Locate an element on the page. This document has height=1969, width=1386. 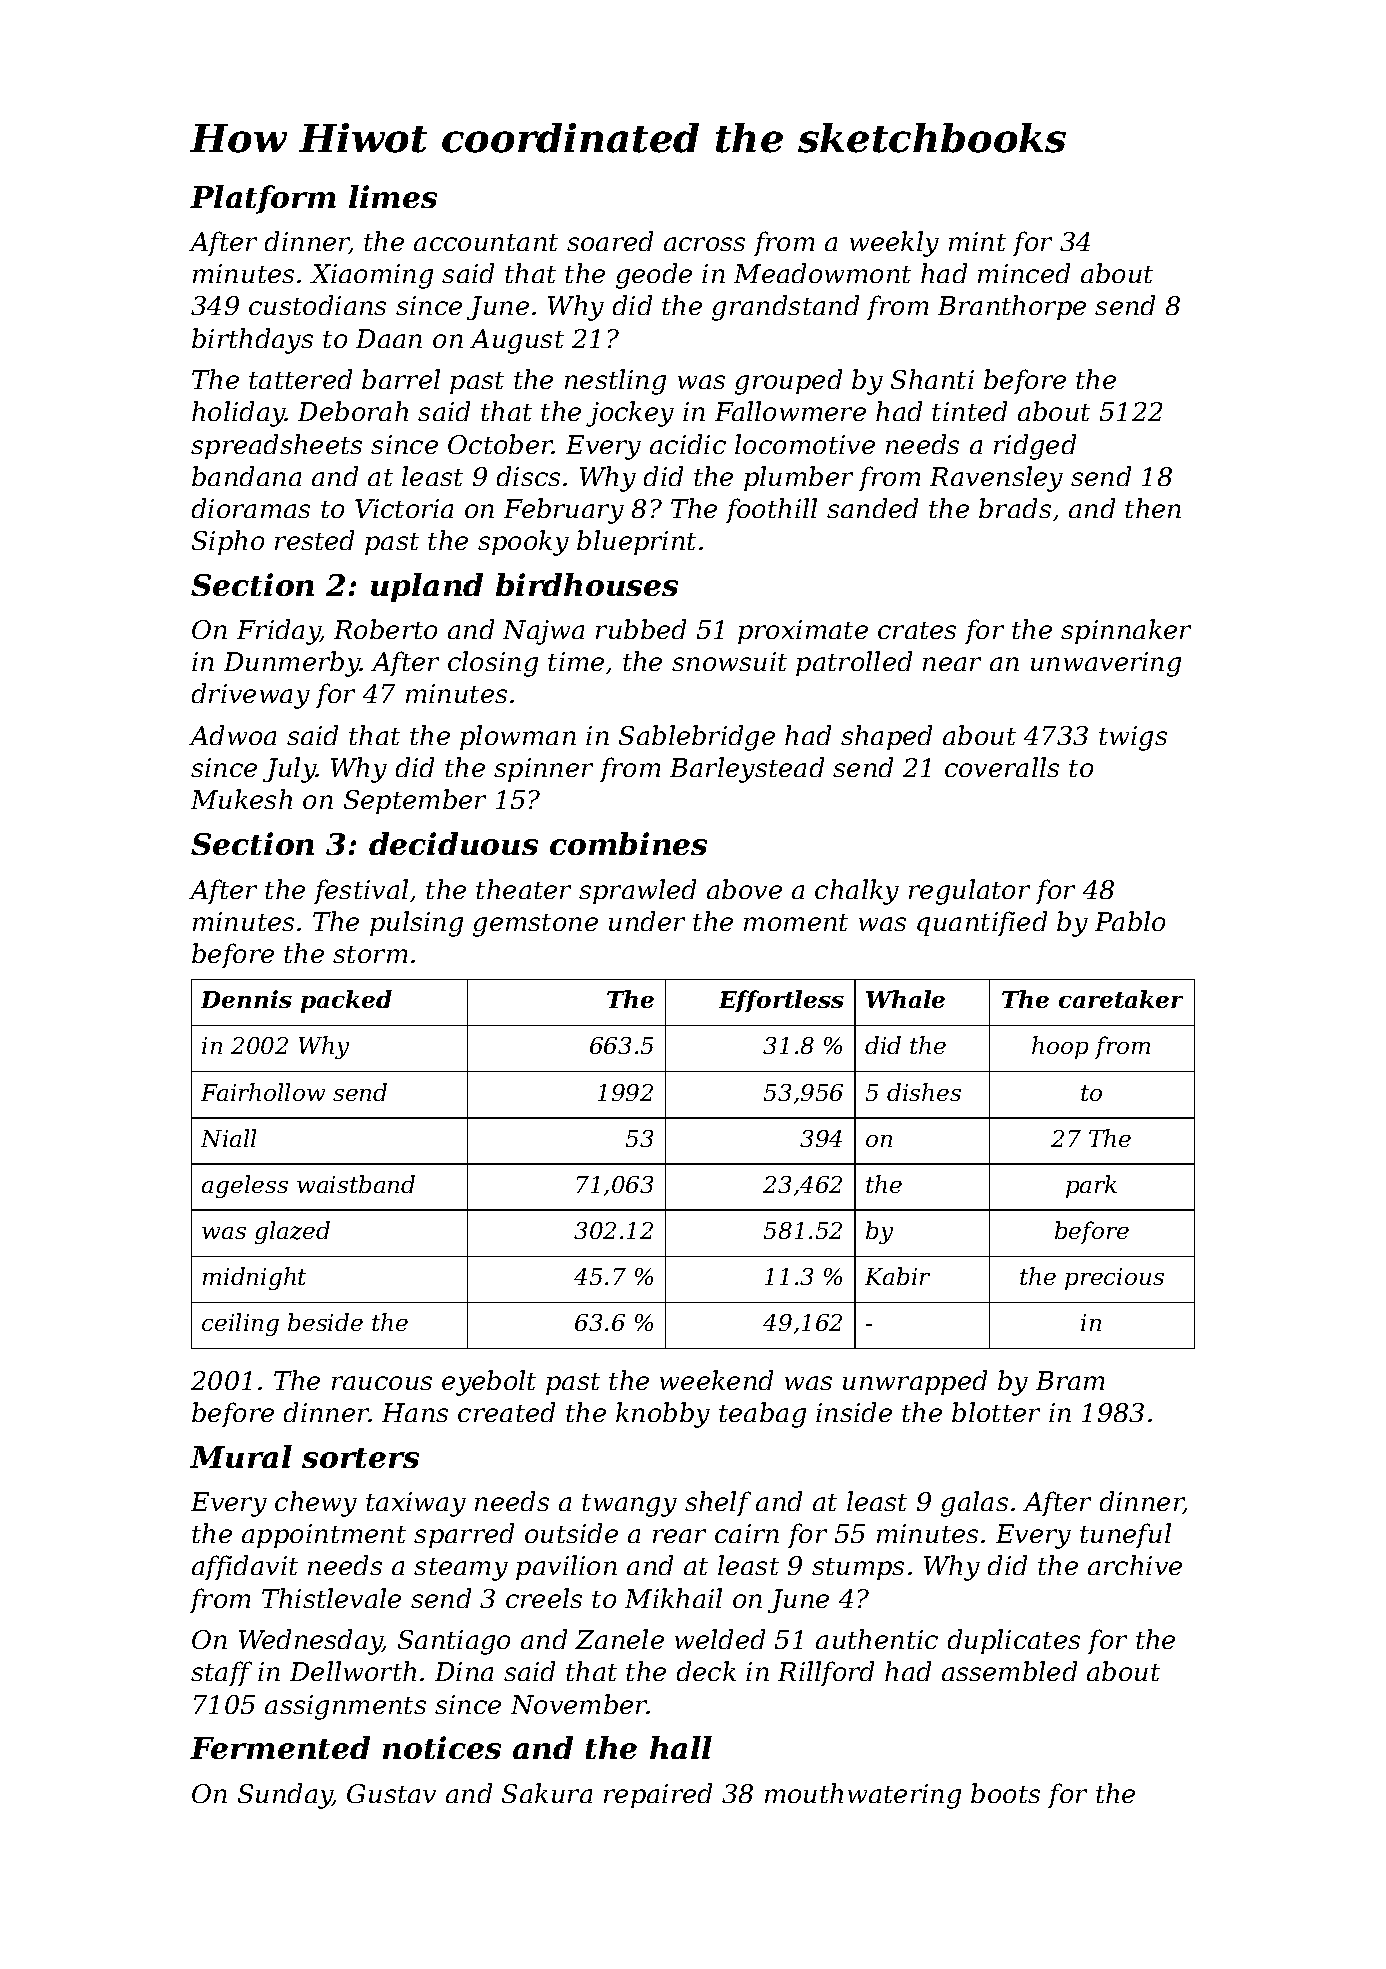
sprawled is located at coordinates (637, 891).
